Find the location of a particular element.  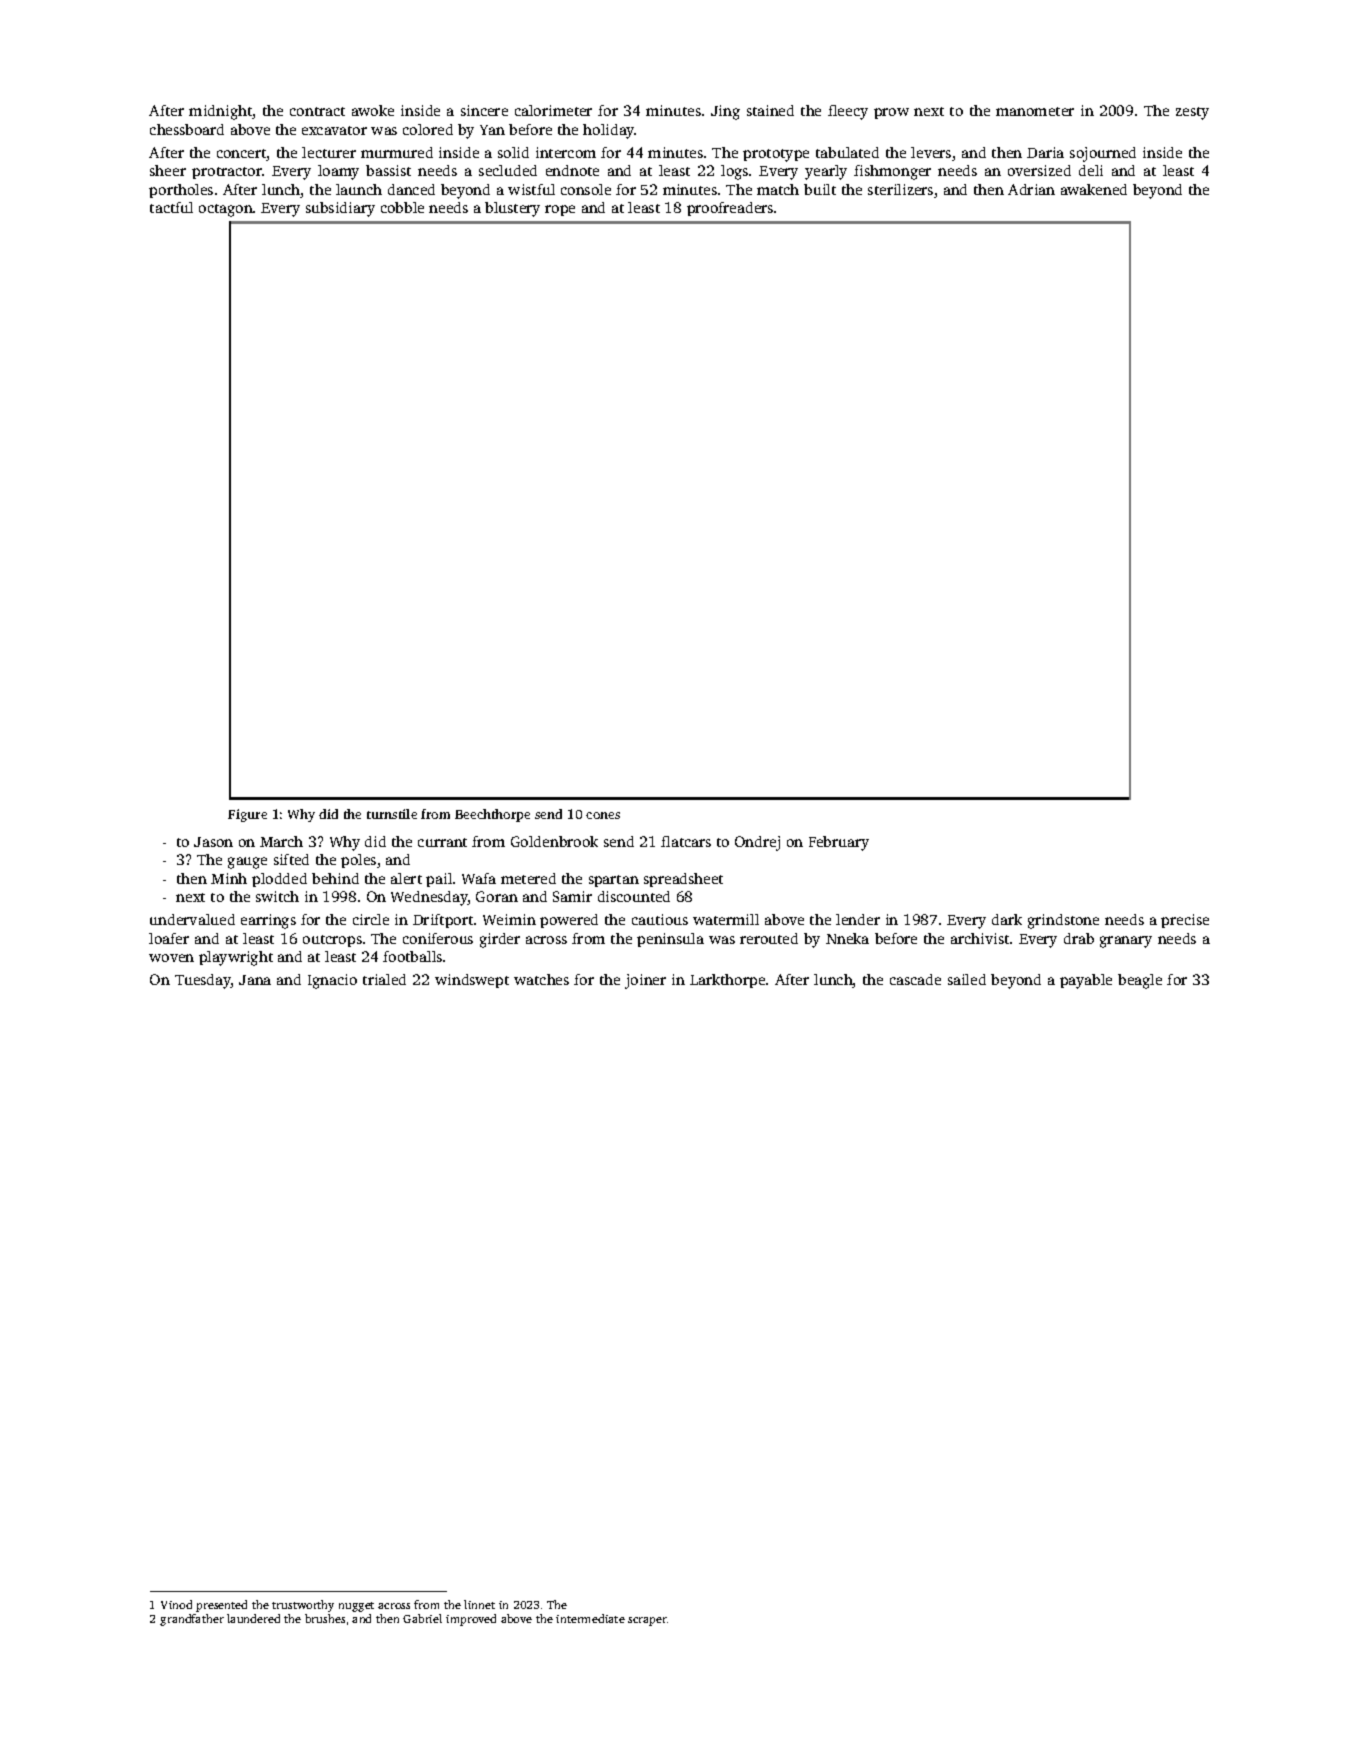

trustworthy is located at coordinates (303, 1606).
